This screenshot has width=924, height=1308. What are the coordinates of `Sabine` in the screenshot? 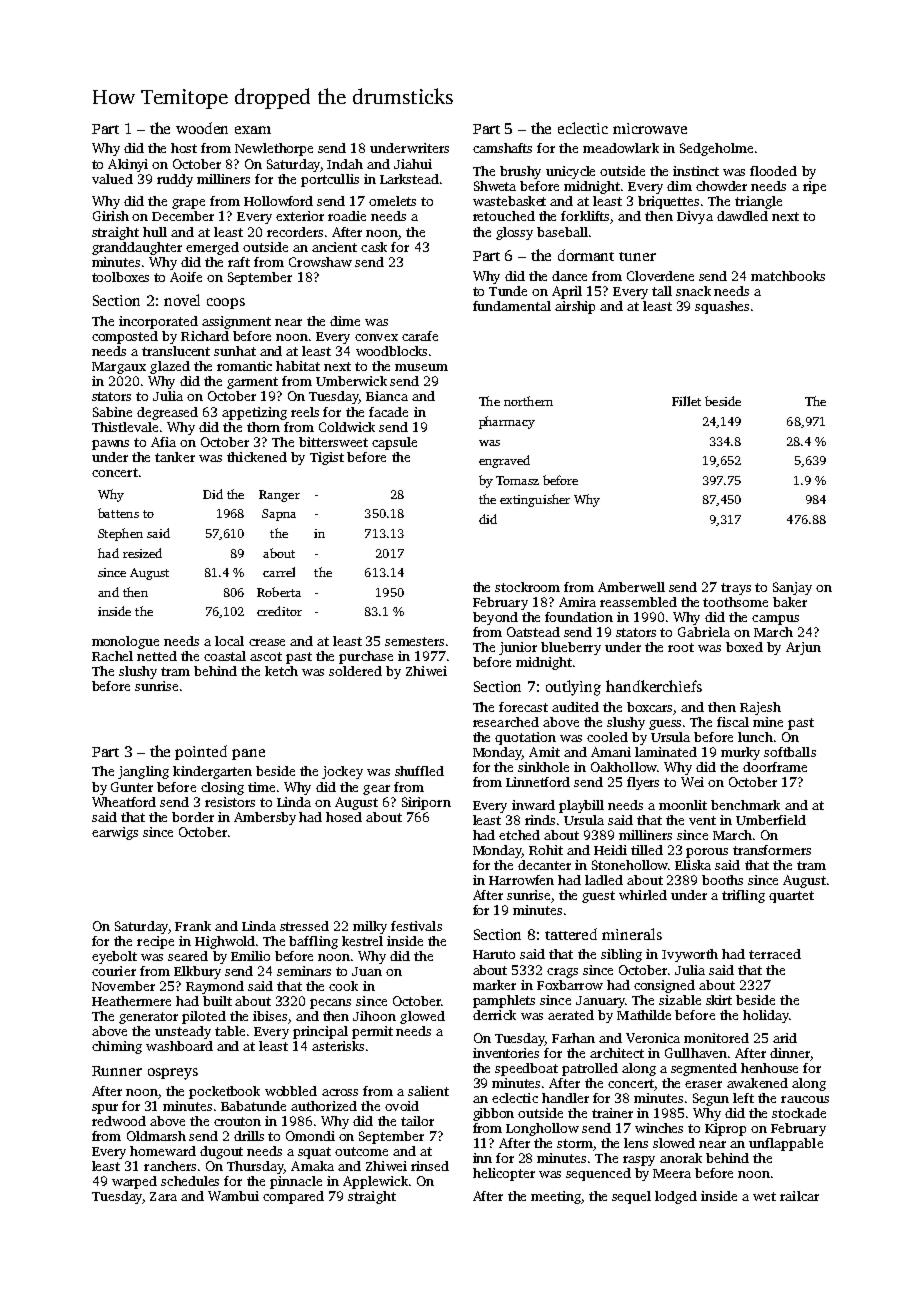 It's located at (112, 412).
